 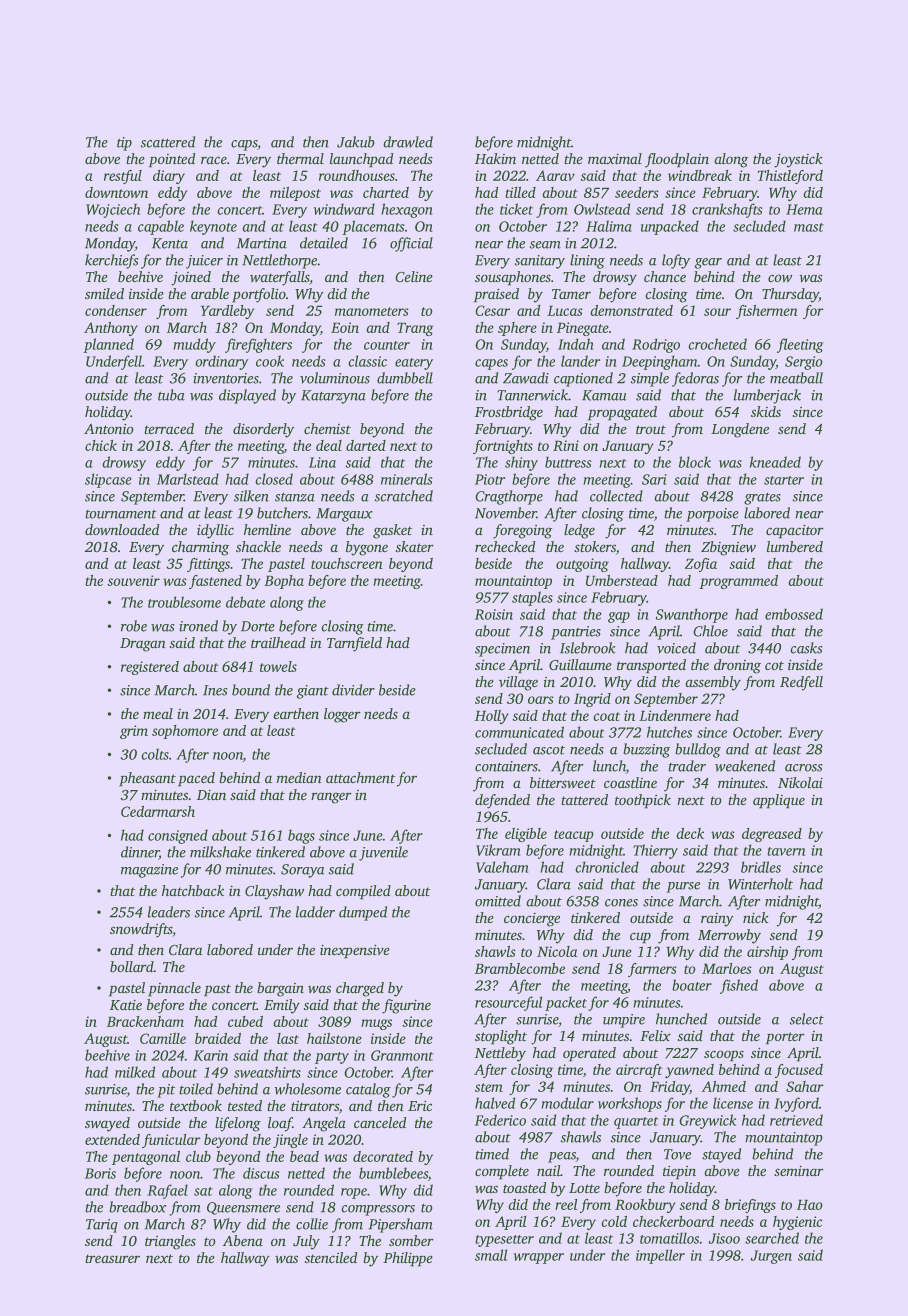 What do you see at coordinates (108, 480) in the image?
I see `slipcase` at bounding box center [108, 480].
